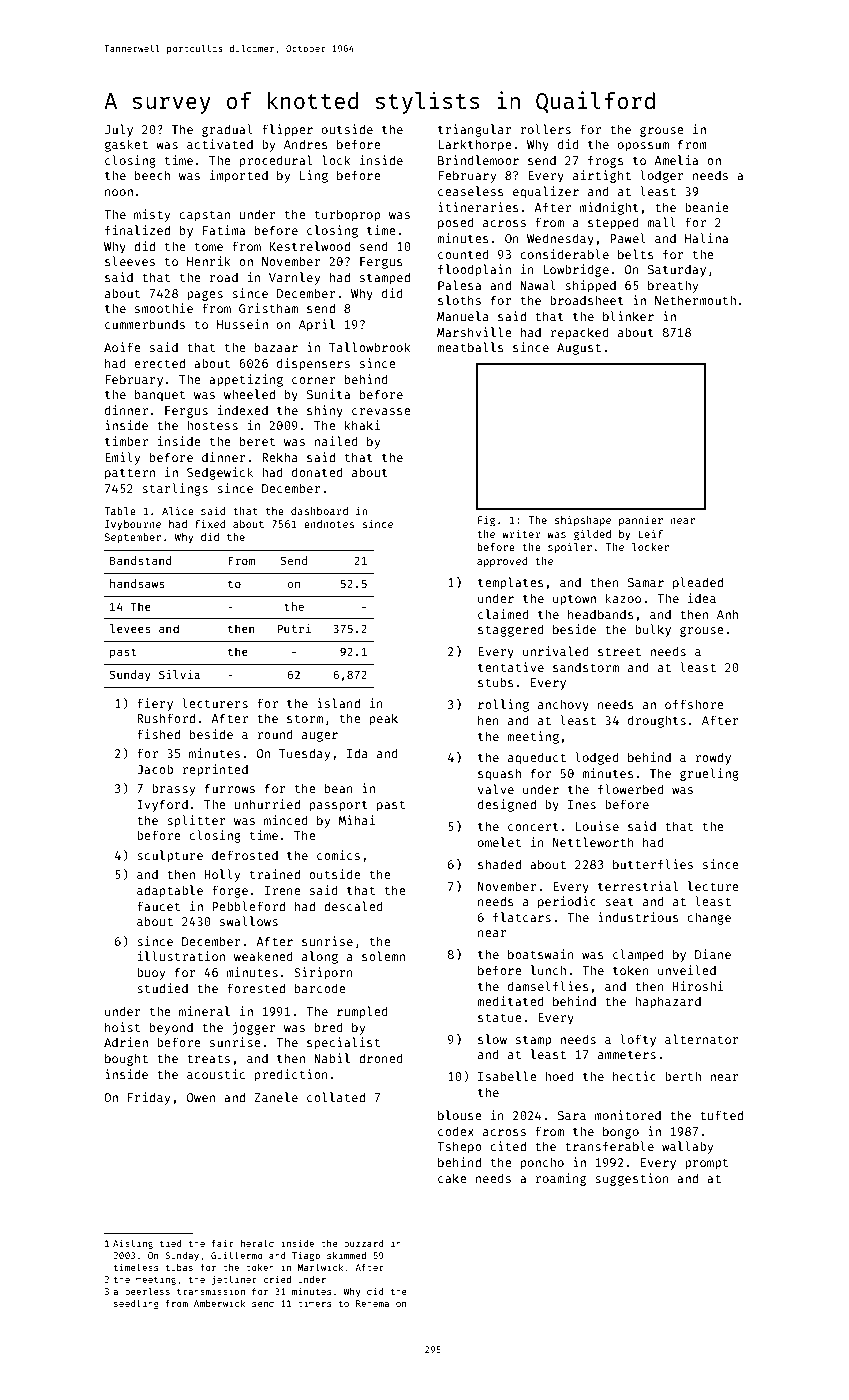  What do you see at coordinates (521, 533) in the image?
I see `writer` at bounding box center [521, 533].
